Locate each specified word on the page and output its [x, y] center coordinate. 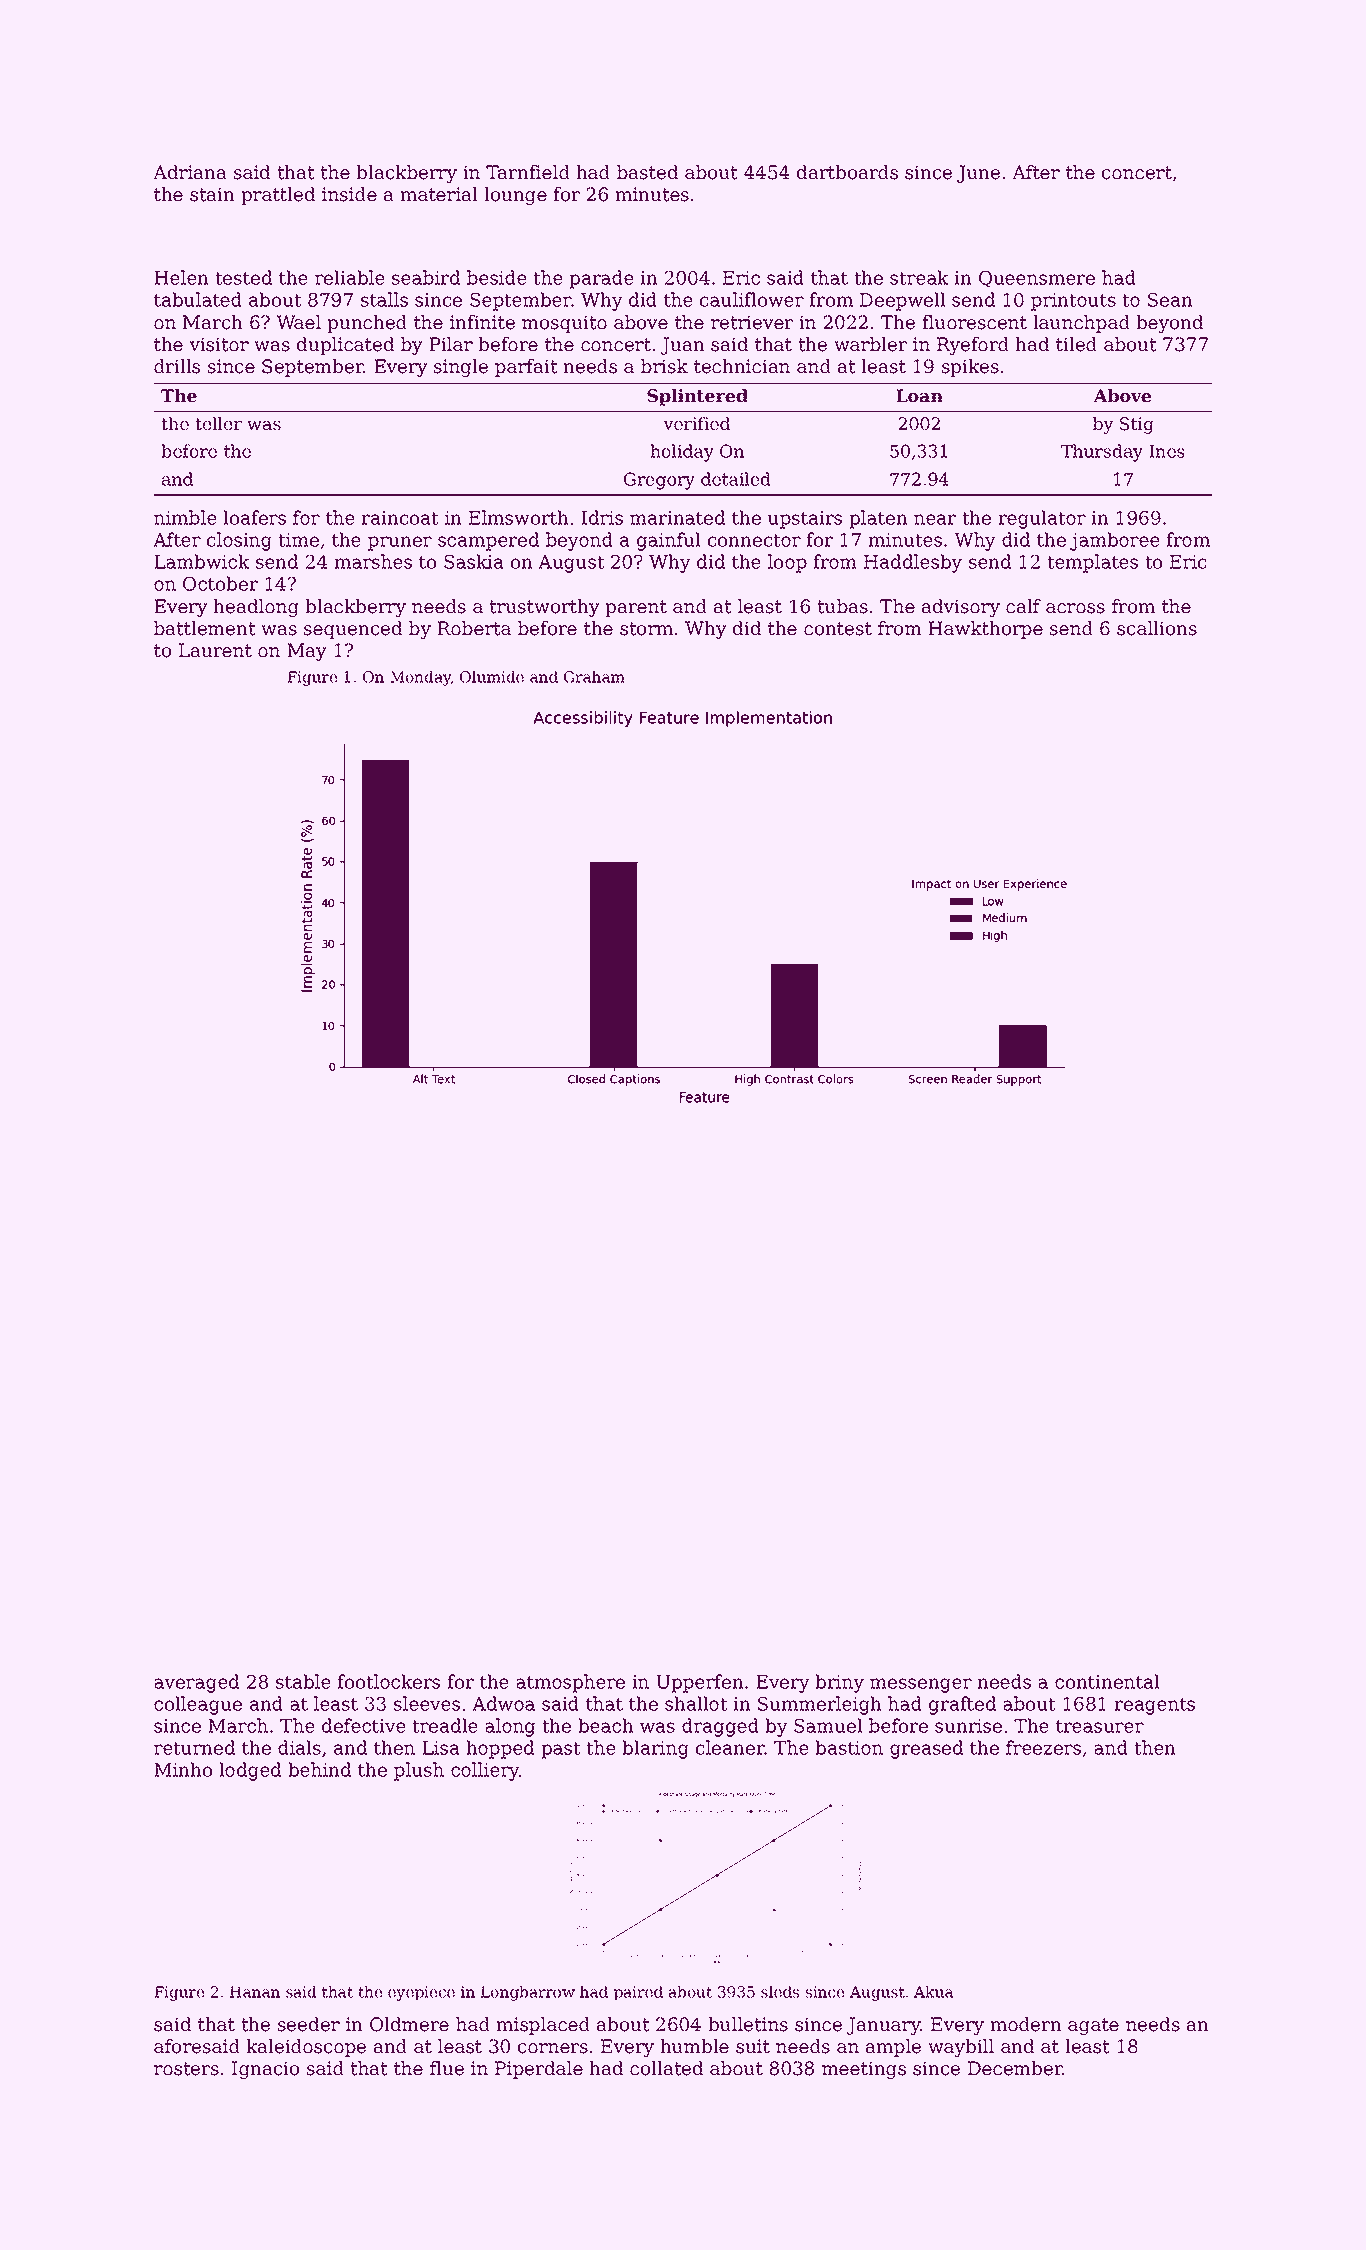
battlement [204, 628]
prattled [278, 196]
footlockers [388, 1681]
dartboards [847, 172]
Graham [594, 677]
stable [303, 1681]
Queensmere [1037, 279]
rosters [186, 2069]
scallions [1157, 628]
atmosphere [570, 1683]
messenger [921, 1685]
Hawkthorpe [985, 630]
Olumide [492, 677]
